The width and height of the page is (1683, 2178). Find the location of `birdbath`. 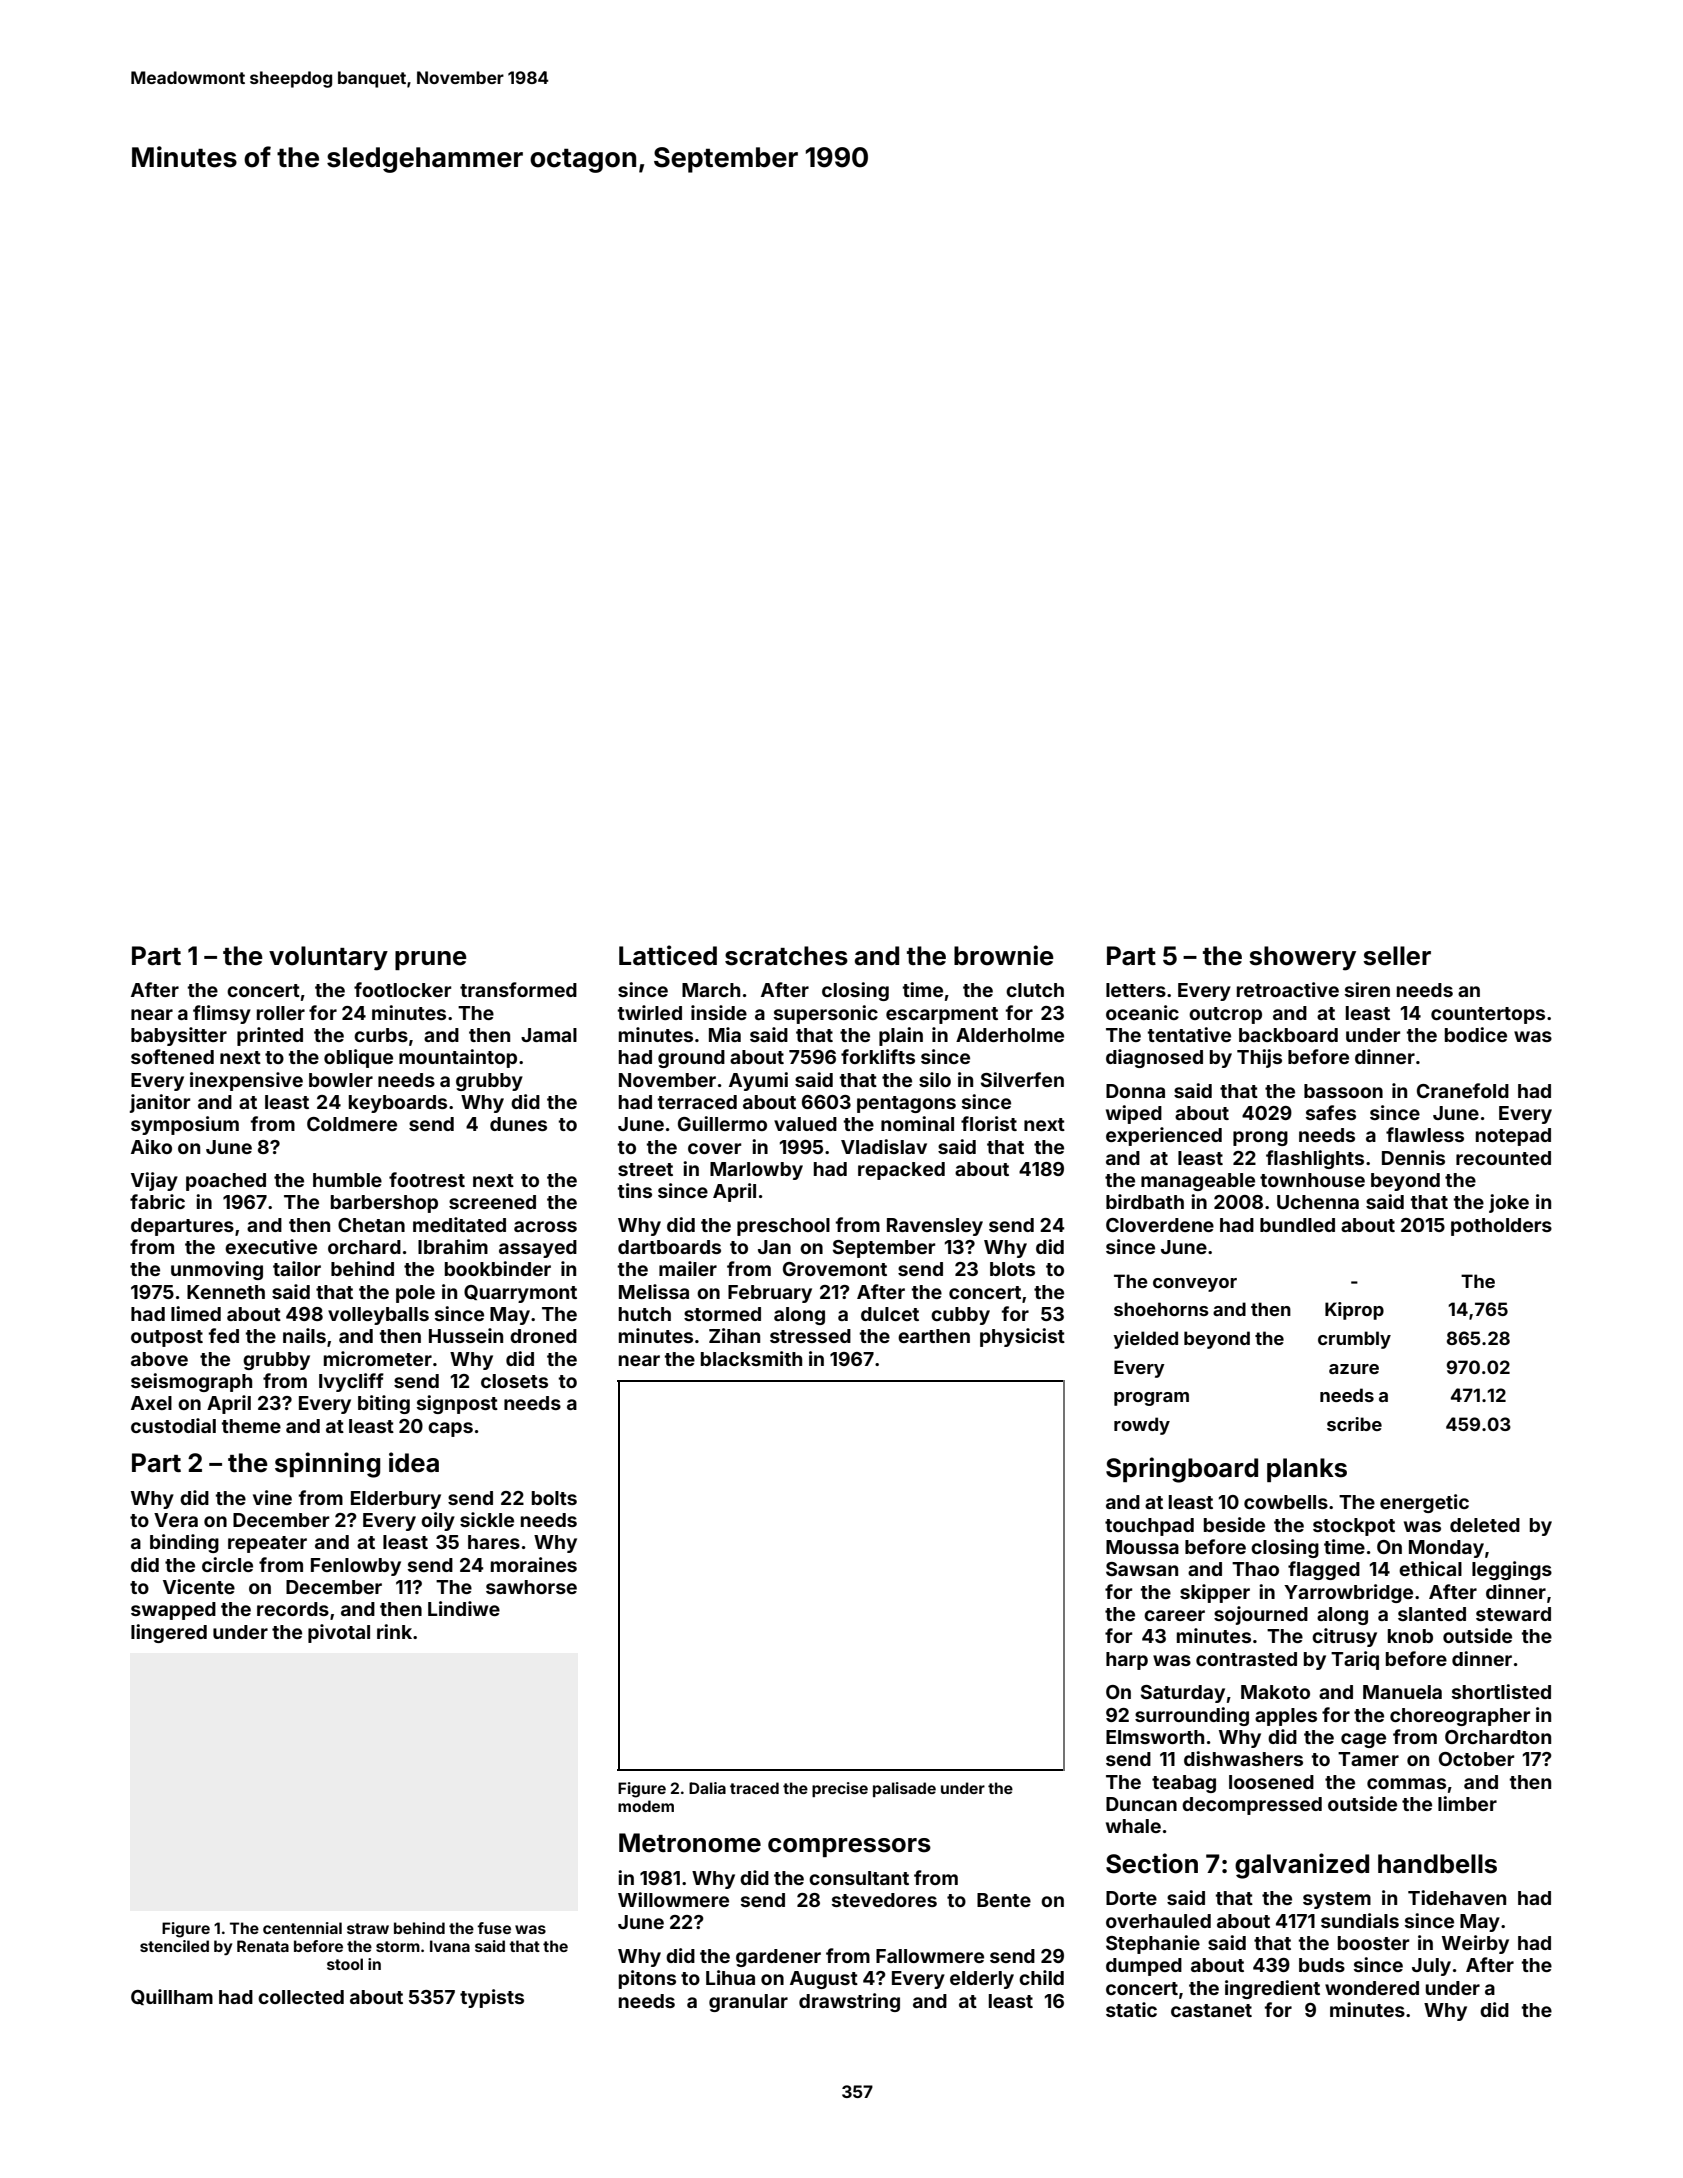

birdbath is located at coordinates (1145, 1201).
